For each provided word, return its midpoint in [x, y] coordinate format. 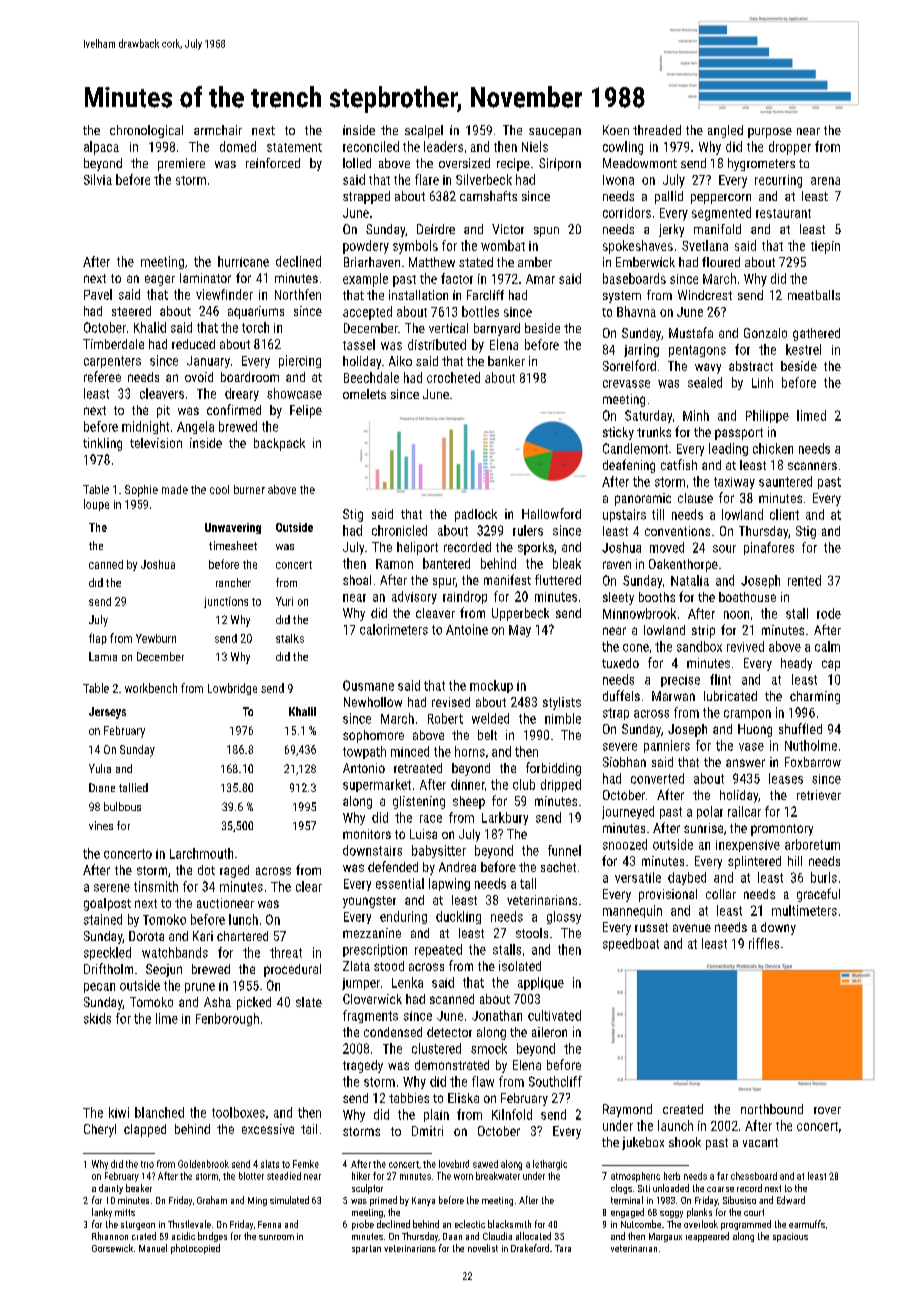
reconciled [371, 146]
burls [824, 877]
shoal [357, 580]
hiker [361, 1176]
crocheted [453, 377]
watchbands [175, 952]
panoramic [643, 499]
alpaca [101, 148]
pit [163, 411]
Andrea [457, 867]
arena [825, 181]
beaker [139, 1188]
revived [745, 646]
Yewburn [156, 638]
